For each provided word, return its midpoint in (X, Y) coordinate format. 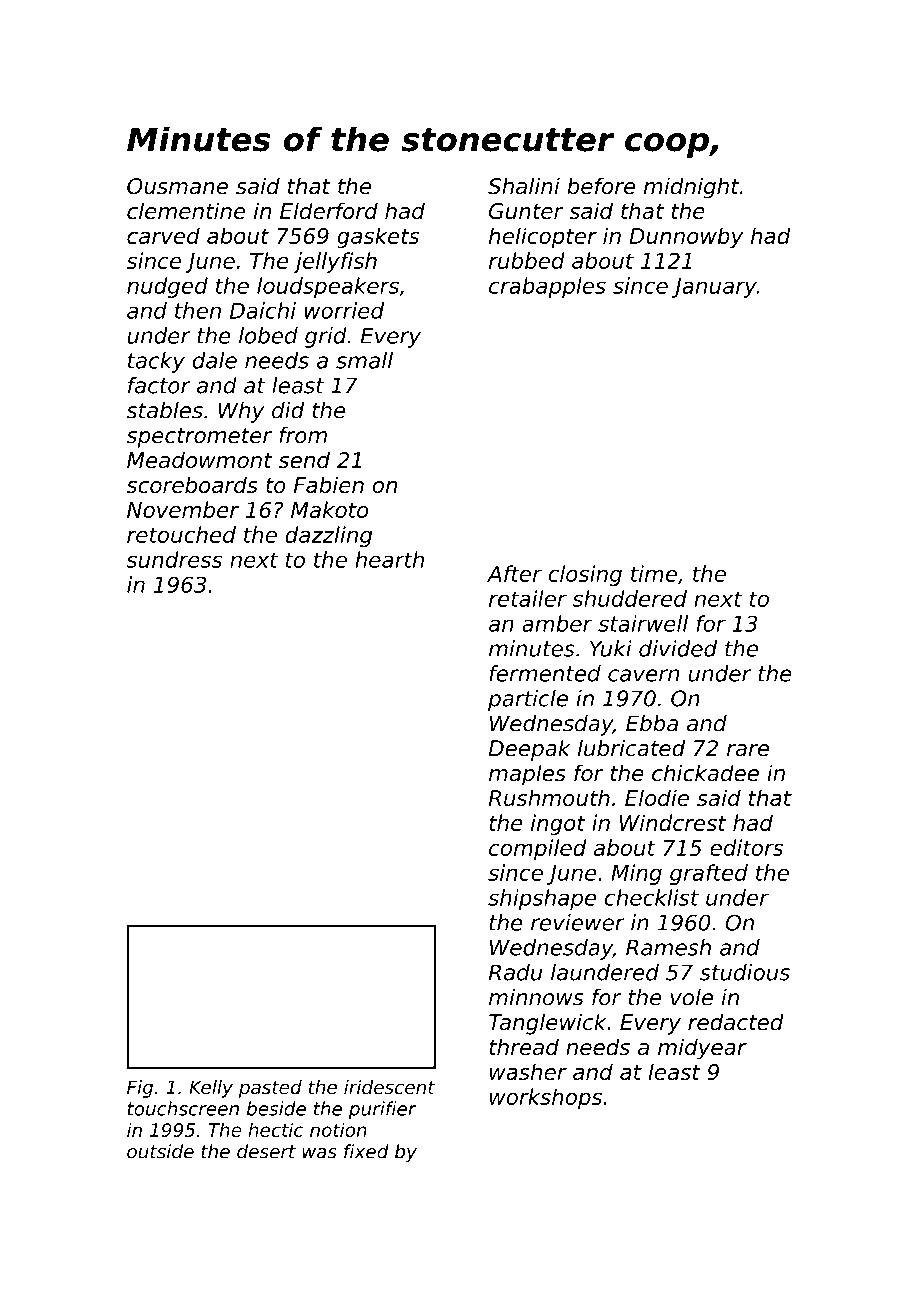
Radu (515, 972)
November (183, 509)
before (601, 186)
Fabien (329, 484)
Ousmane (177, 186)
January (714, 288)
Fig (140, 1089)
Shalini (524, 186)
